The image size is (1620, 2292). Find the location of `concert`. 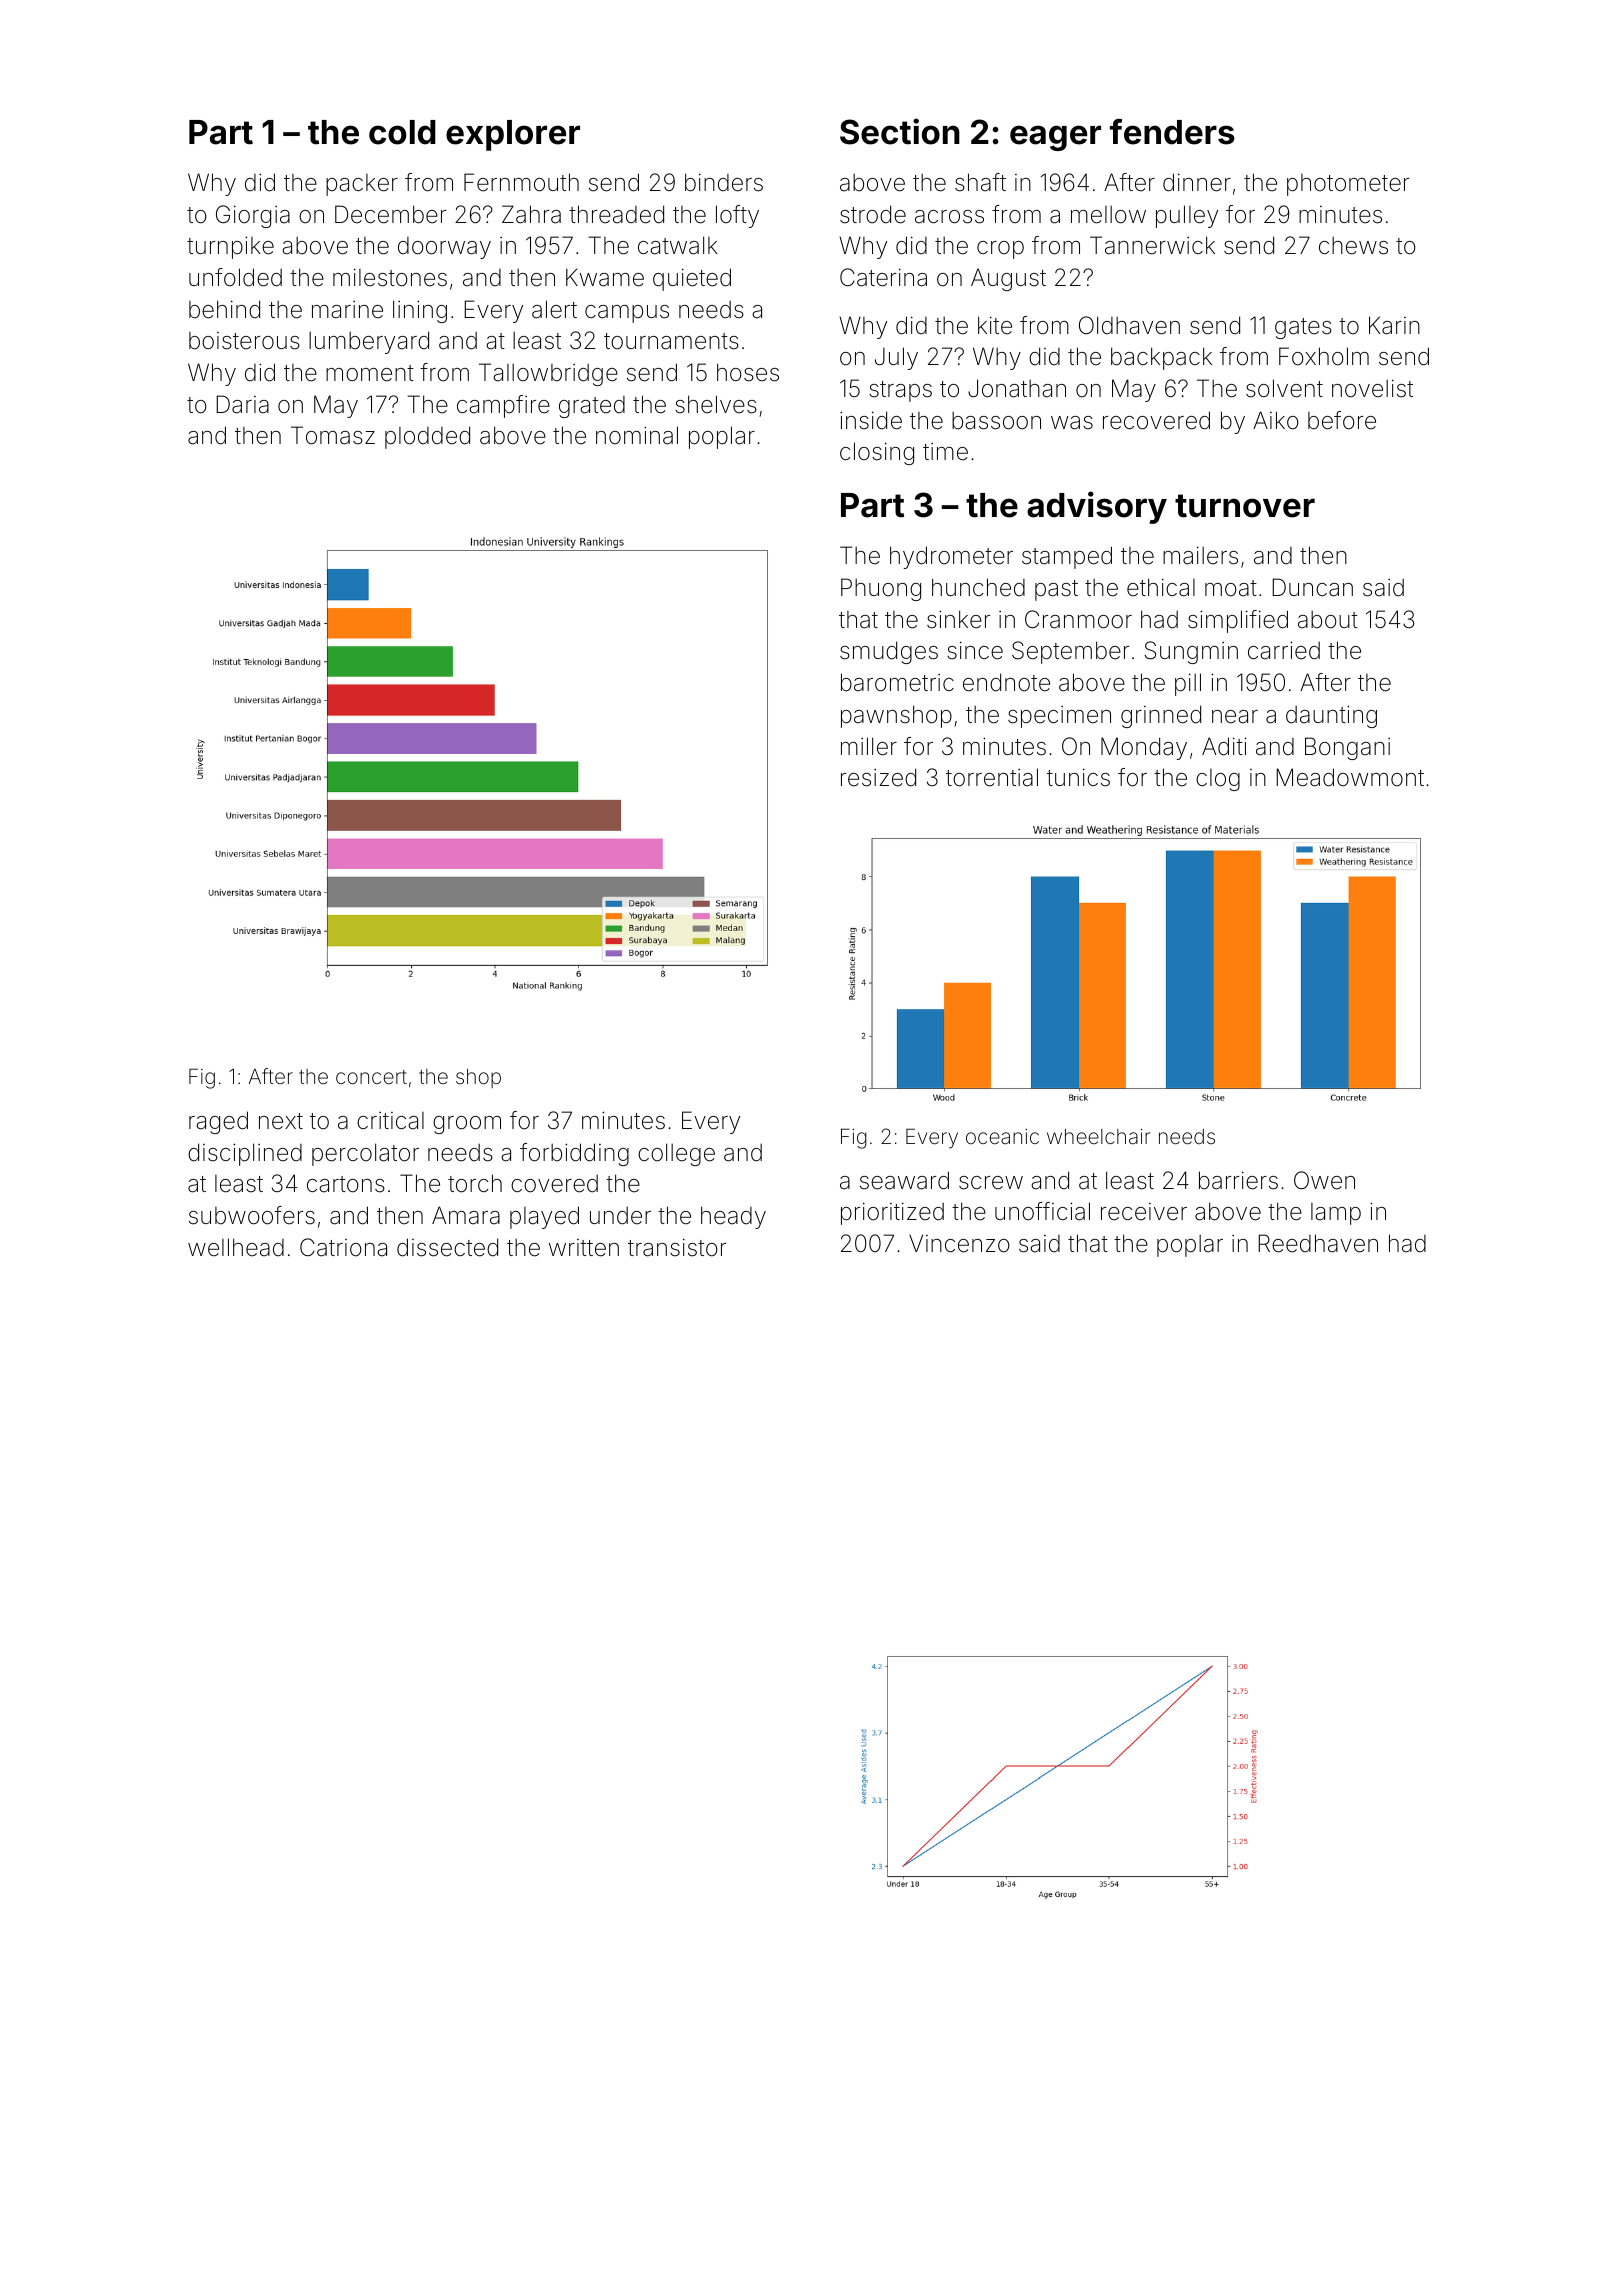

concert is located at coordinates (371, 1077).
